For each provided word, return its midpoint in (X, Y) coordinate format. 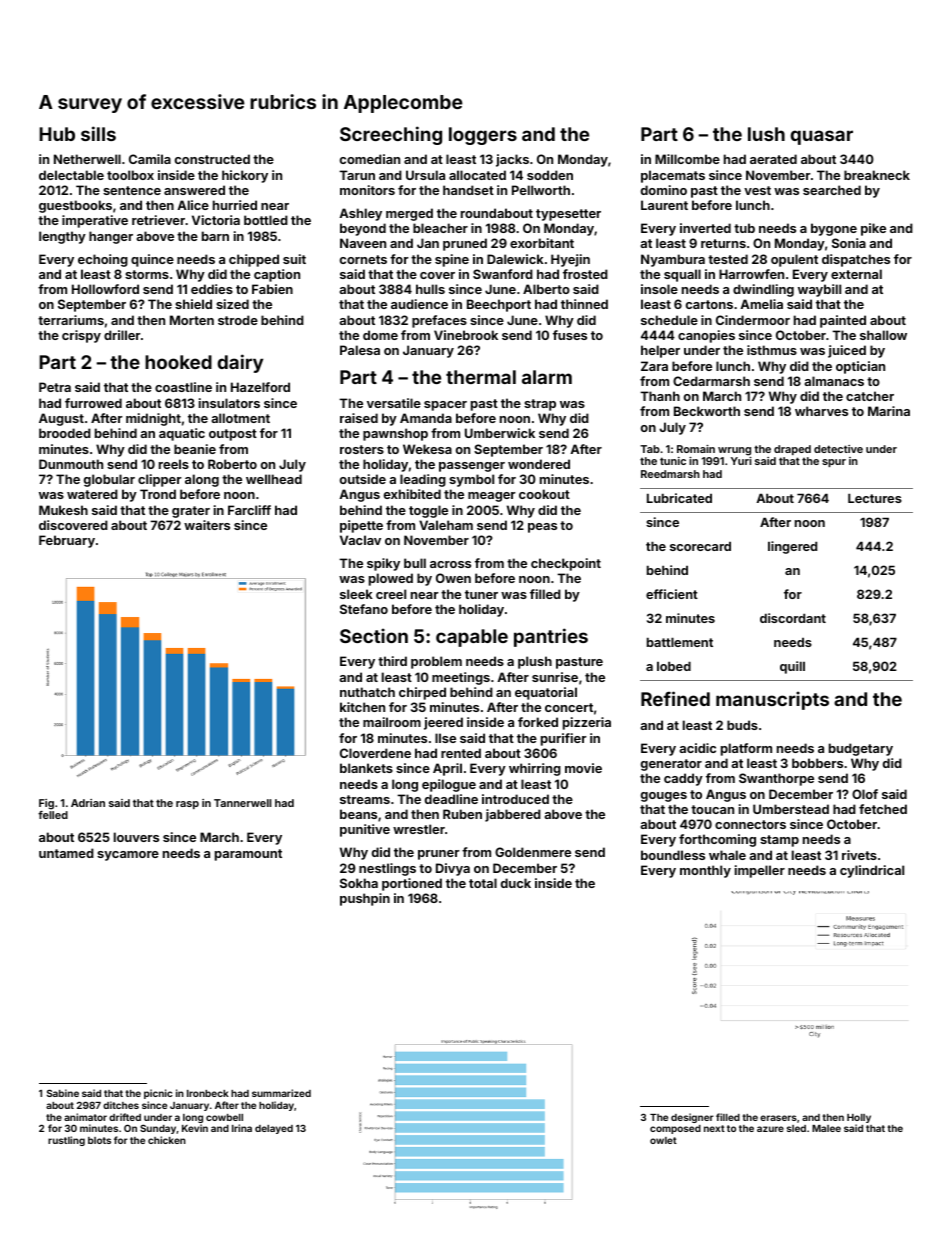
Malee (826, 1128)
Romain (696, 449)
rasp (187, 805)
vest (757, 190)
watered (92, 494)
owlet (663, 1140)
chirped (422, 693)
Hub (57, 134)
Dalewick (515, 259)
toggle (428, 511)
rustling (66, 1141)
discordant (793, 618)
